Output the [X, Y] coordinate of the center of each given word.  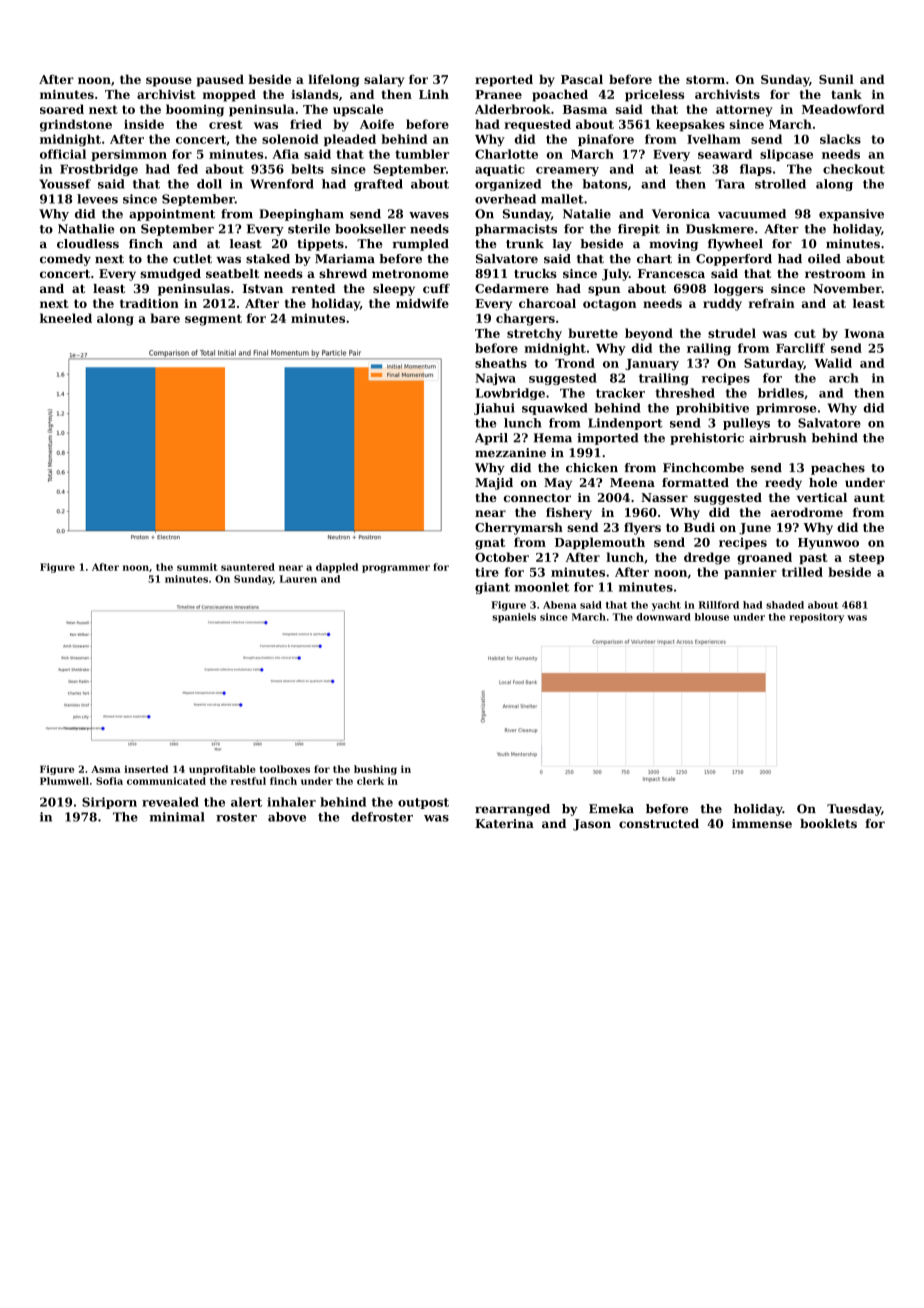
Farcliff [800, 348]
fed [187, 169]
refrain [772, 303]
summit [197, 567]
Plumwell [64, 781]
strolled [780, 184]
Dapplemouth [600, 543]
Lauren [298, 579]
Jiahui [494, 409]
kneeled [66, 318]
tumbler [422, 154]
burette [593, 333]
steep [866, 559]
